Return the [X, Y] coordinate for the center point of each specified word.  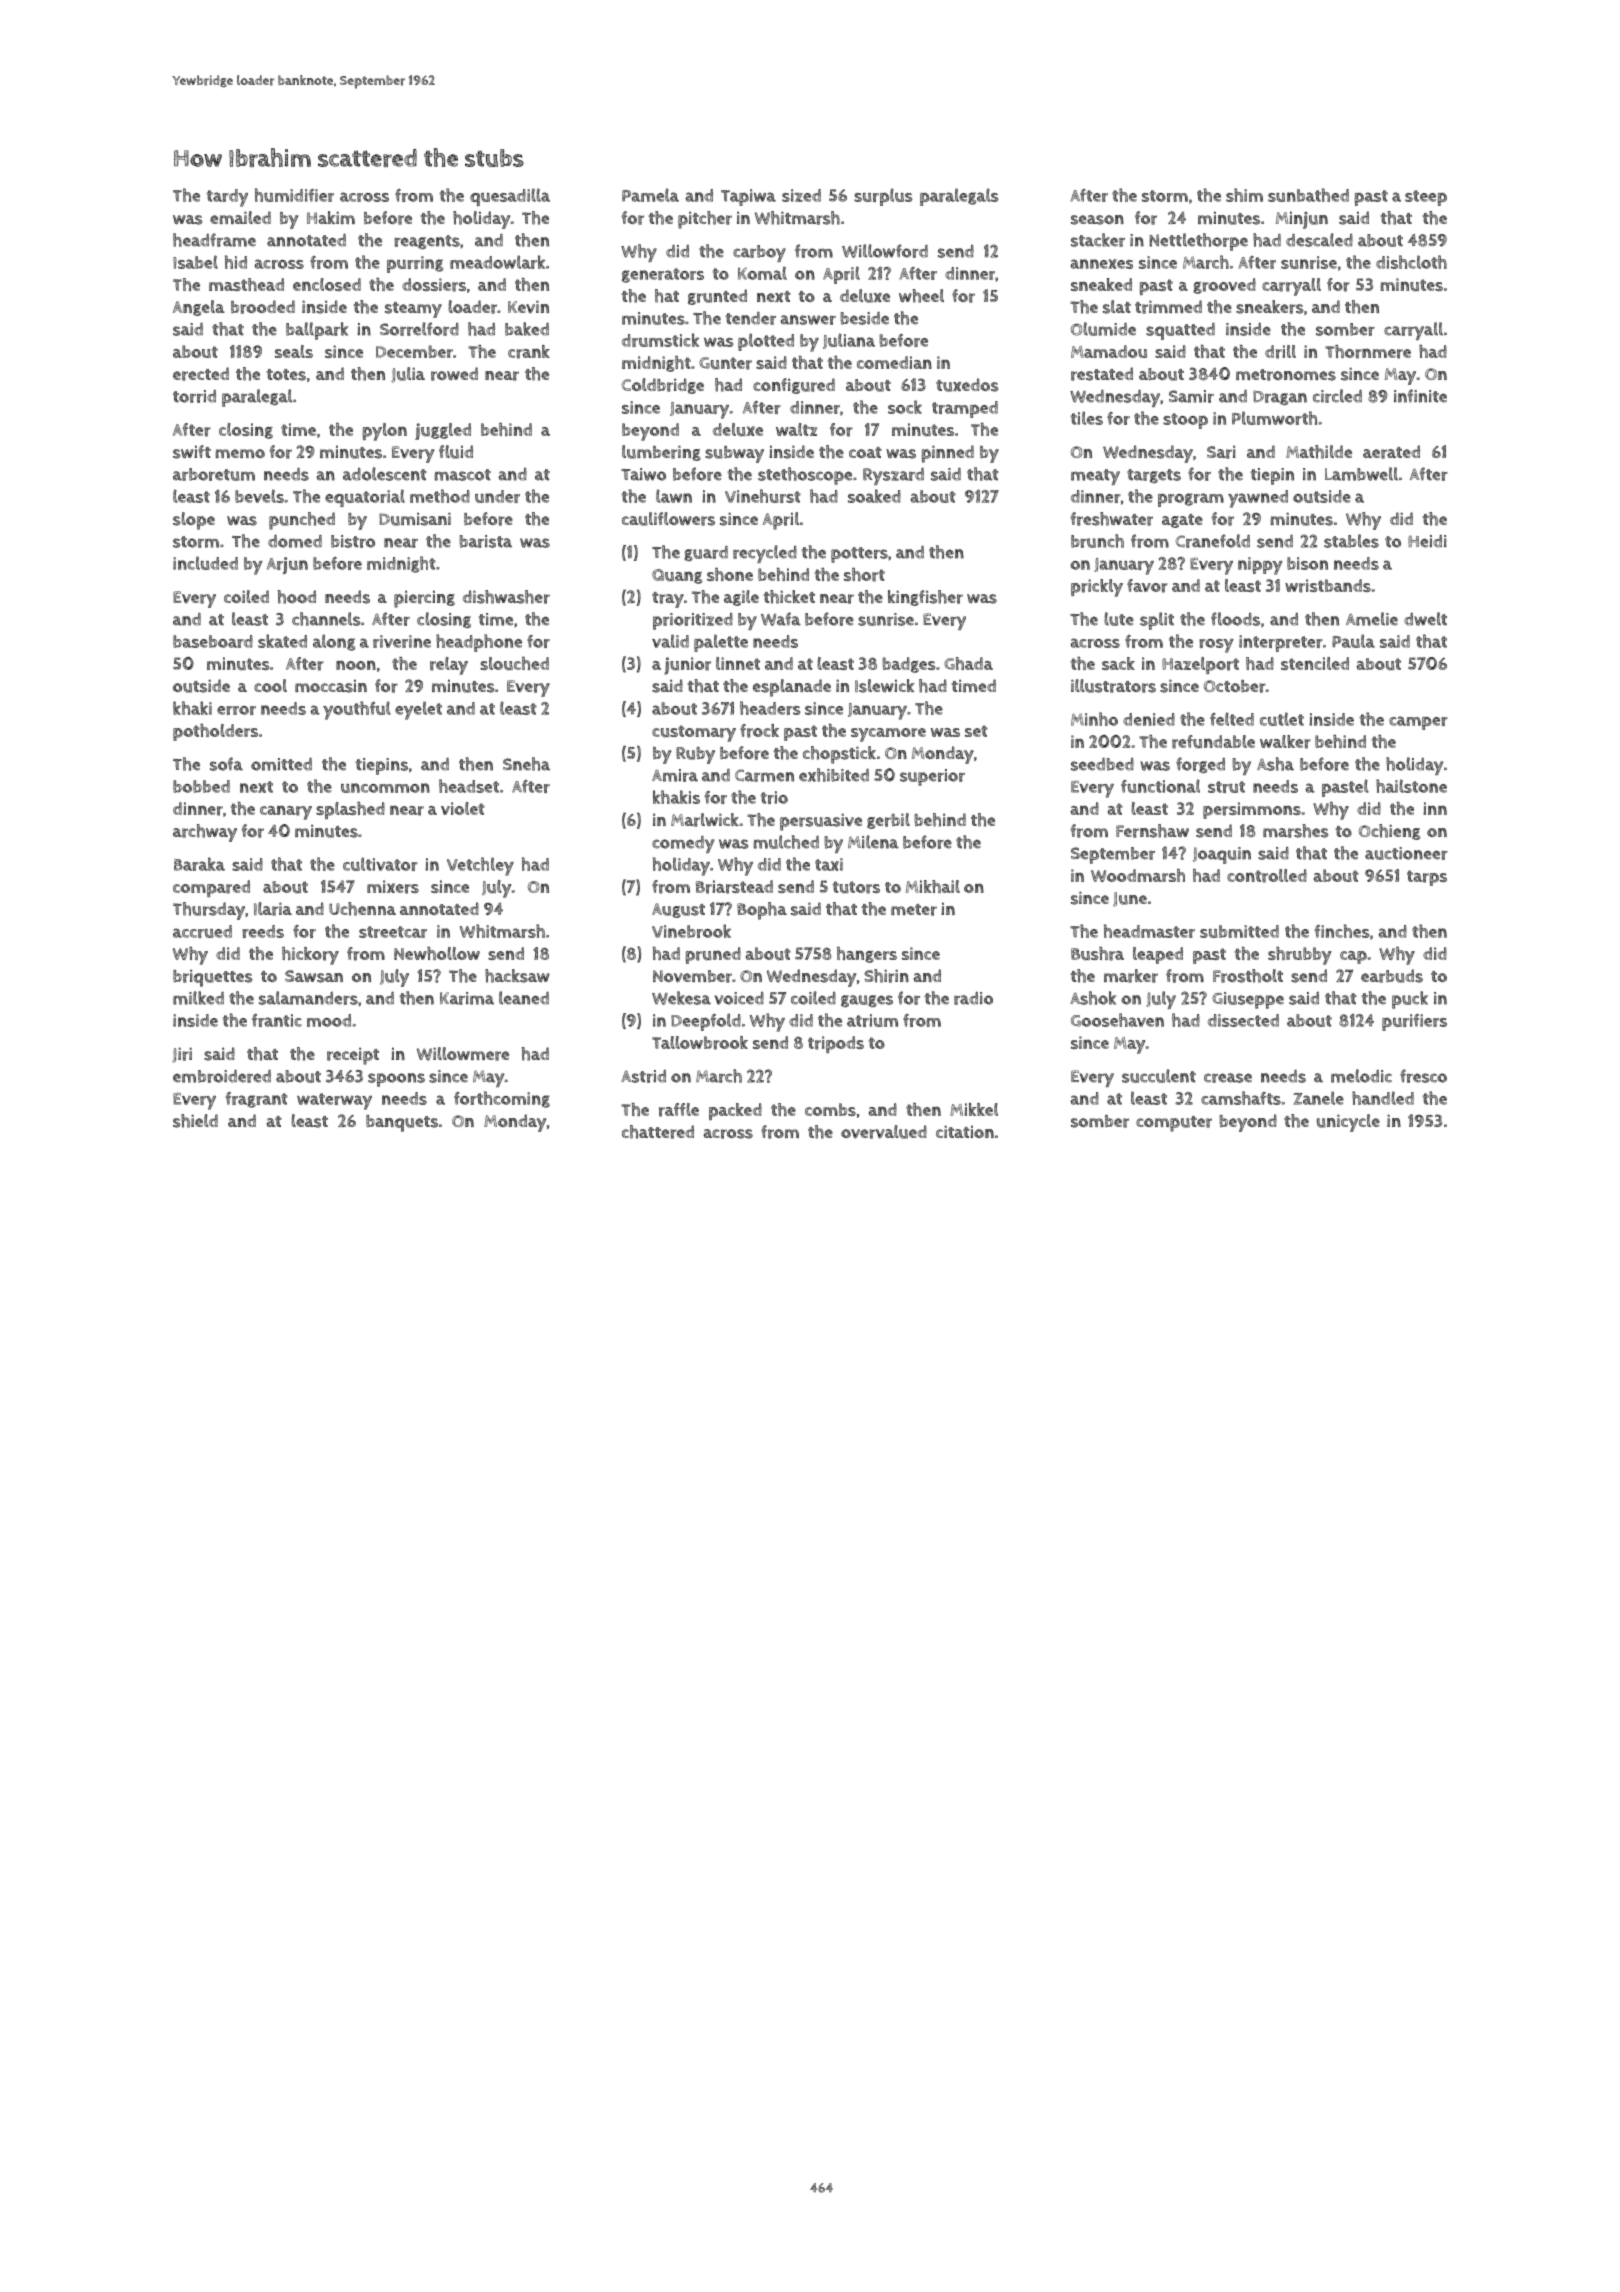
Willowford [885, 251]
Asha [1275, 764]
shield [195, 1121]
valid [670, 641]
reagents [427, 242]
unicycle [1348, 1123]
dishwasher [506, 597]
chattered [658, 1132]
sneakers [1269, 307]
